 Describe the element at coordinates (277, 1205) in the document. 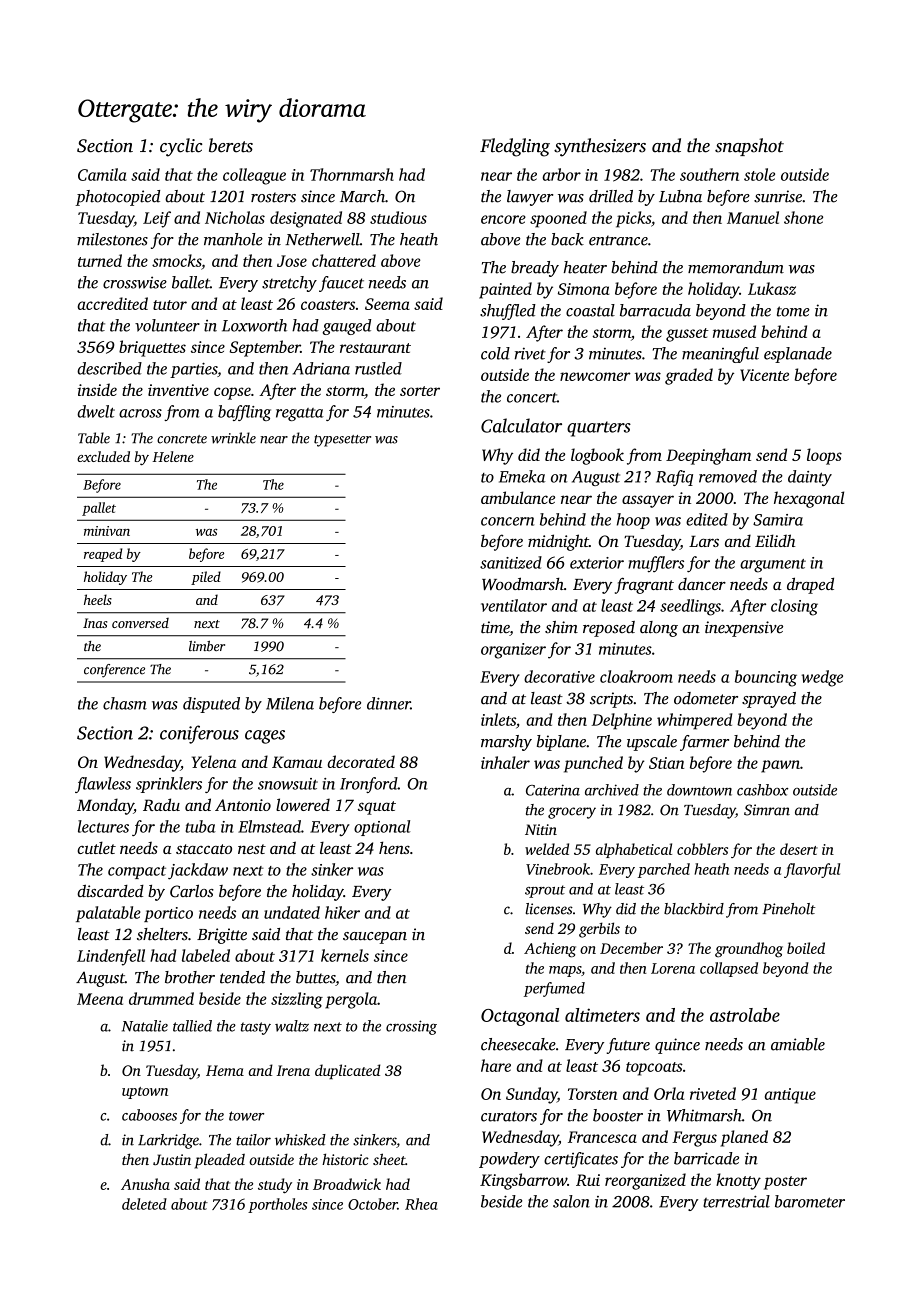

I see `portholes` at that location.
